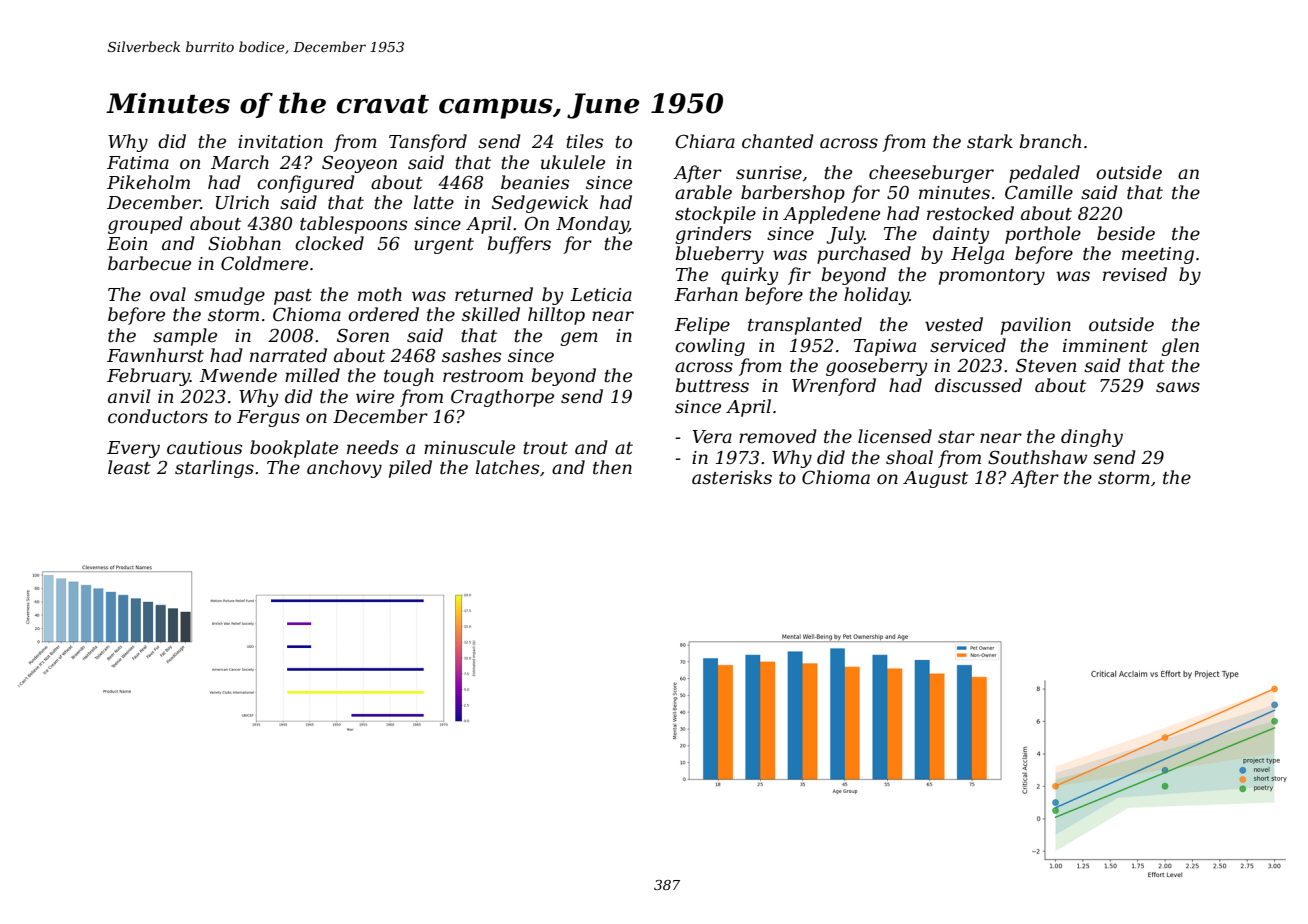  I want to click on anchovy, so click(344, 469).
